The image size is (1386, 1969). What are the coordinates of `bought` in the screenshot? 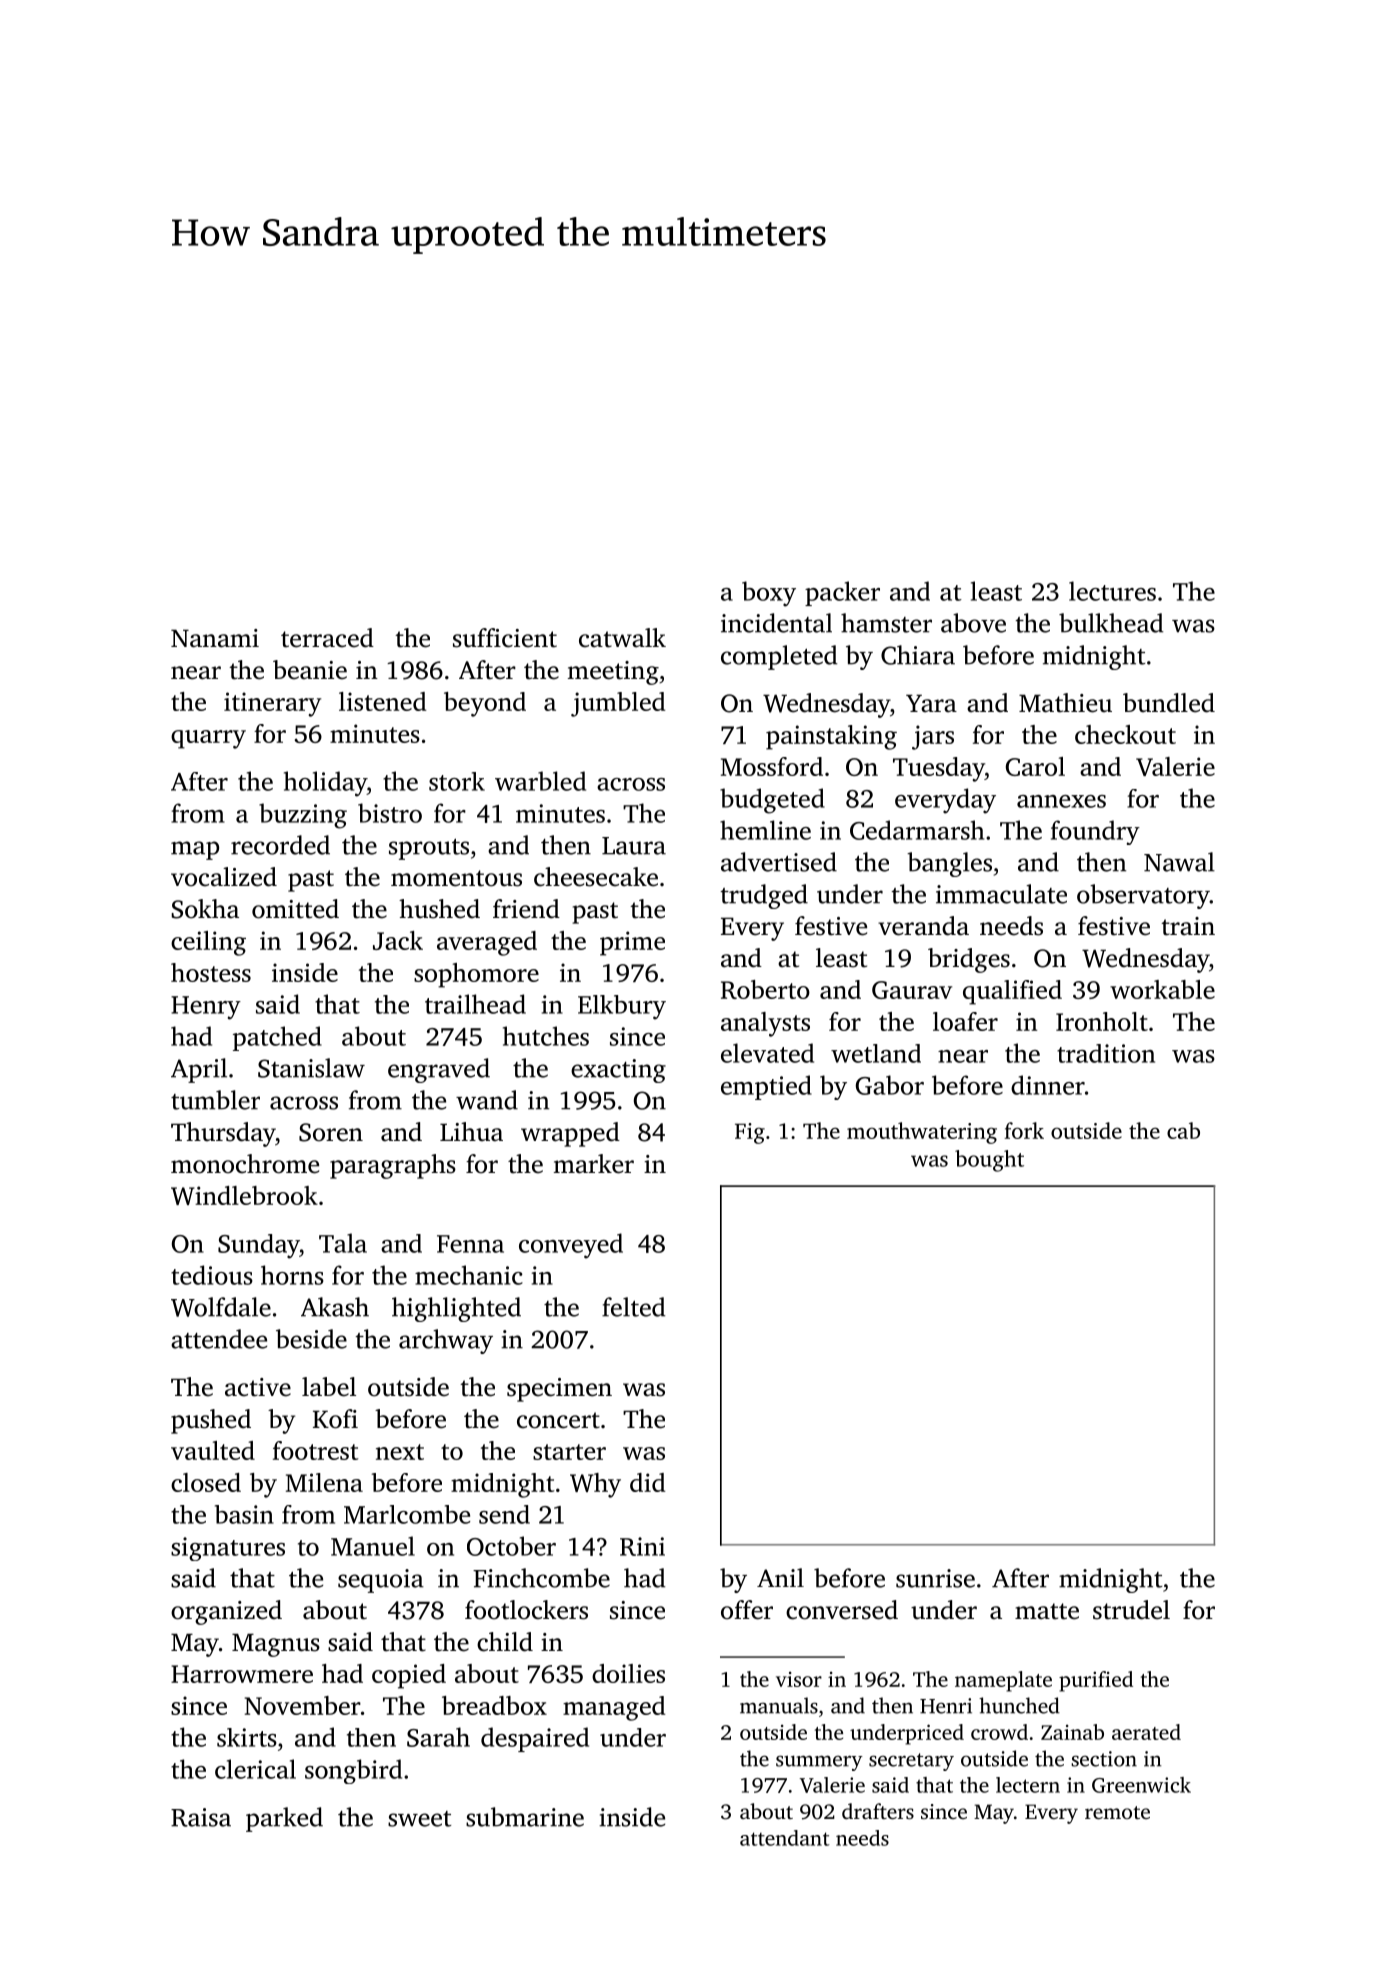 It's located at (989, 1161).
